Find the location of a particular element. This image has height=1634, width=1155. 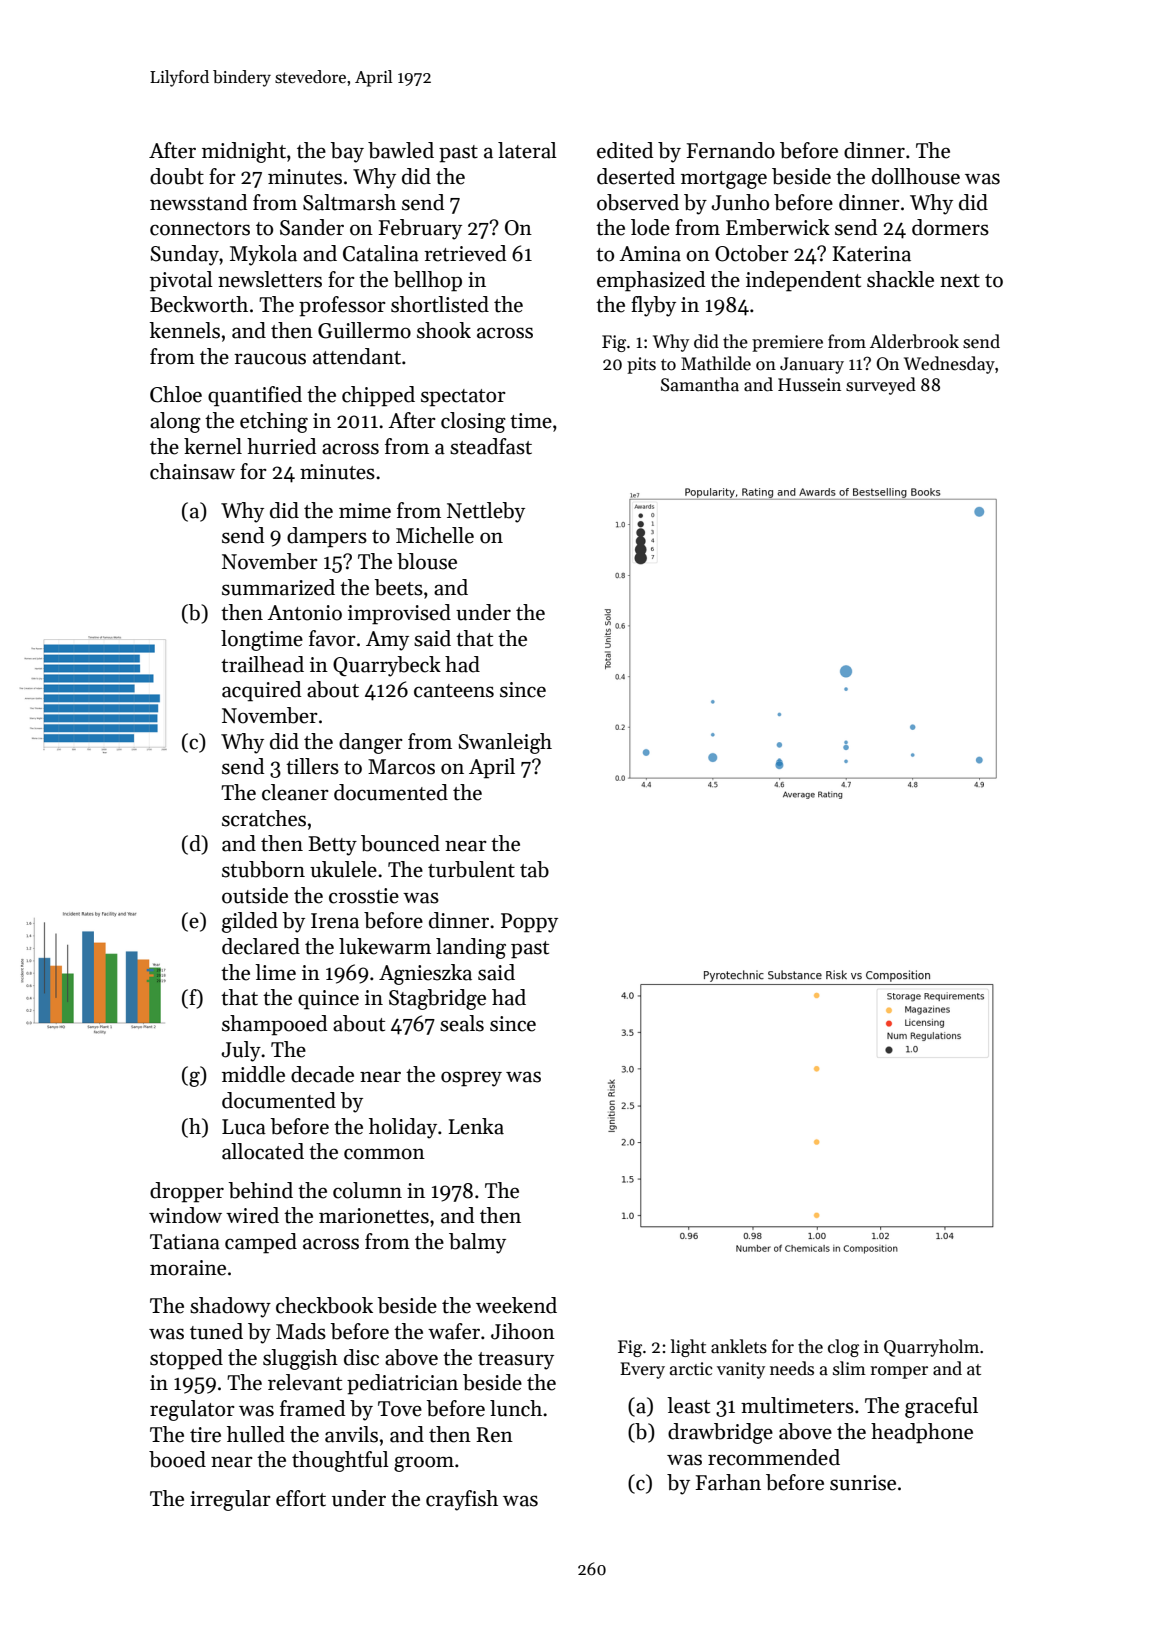

Quarryholm is located at coordinates (931, 1348).
